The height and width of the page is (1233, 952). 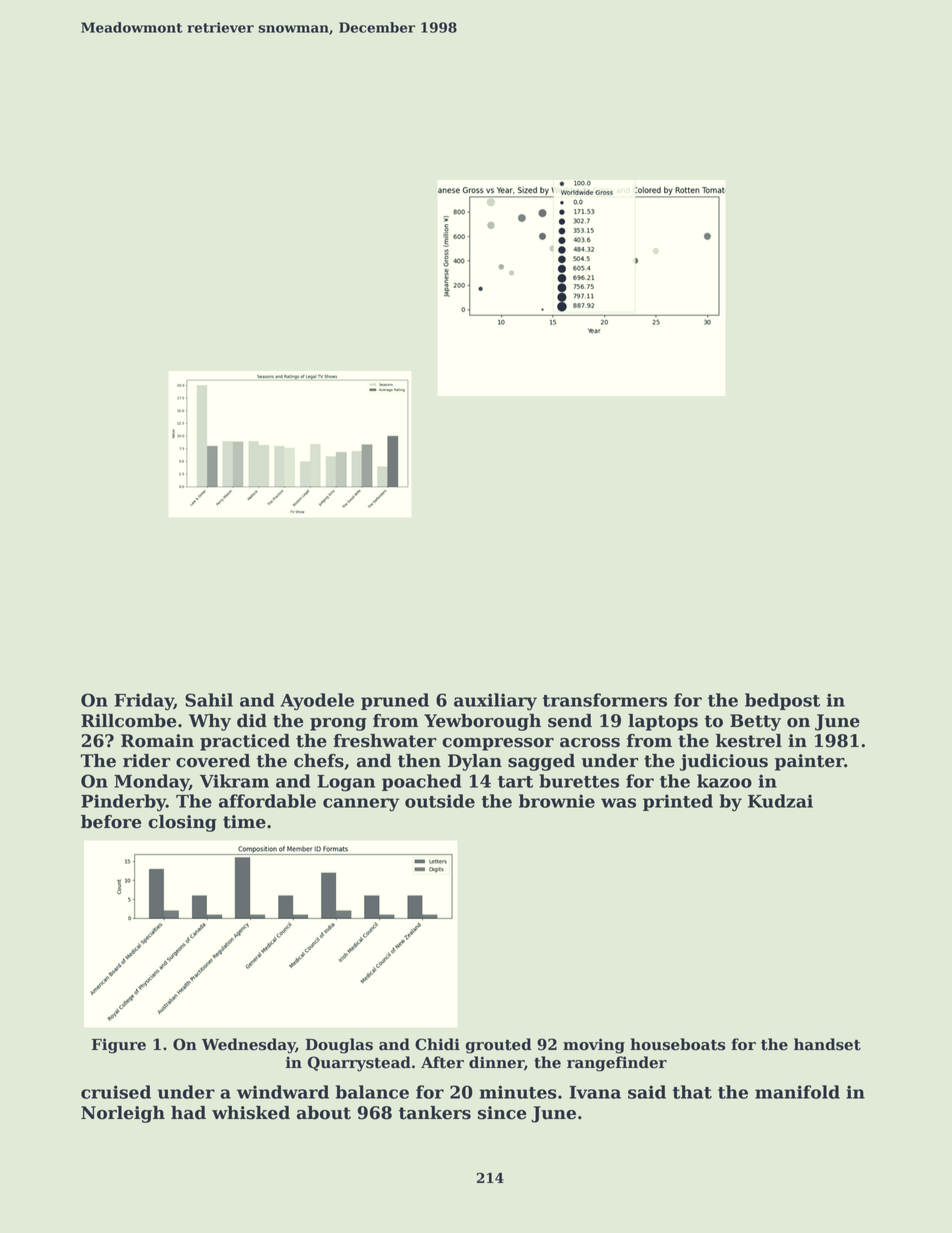 I want to click on After, so click(x=442, y=1062).
